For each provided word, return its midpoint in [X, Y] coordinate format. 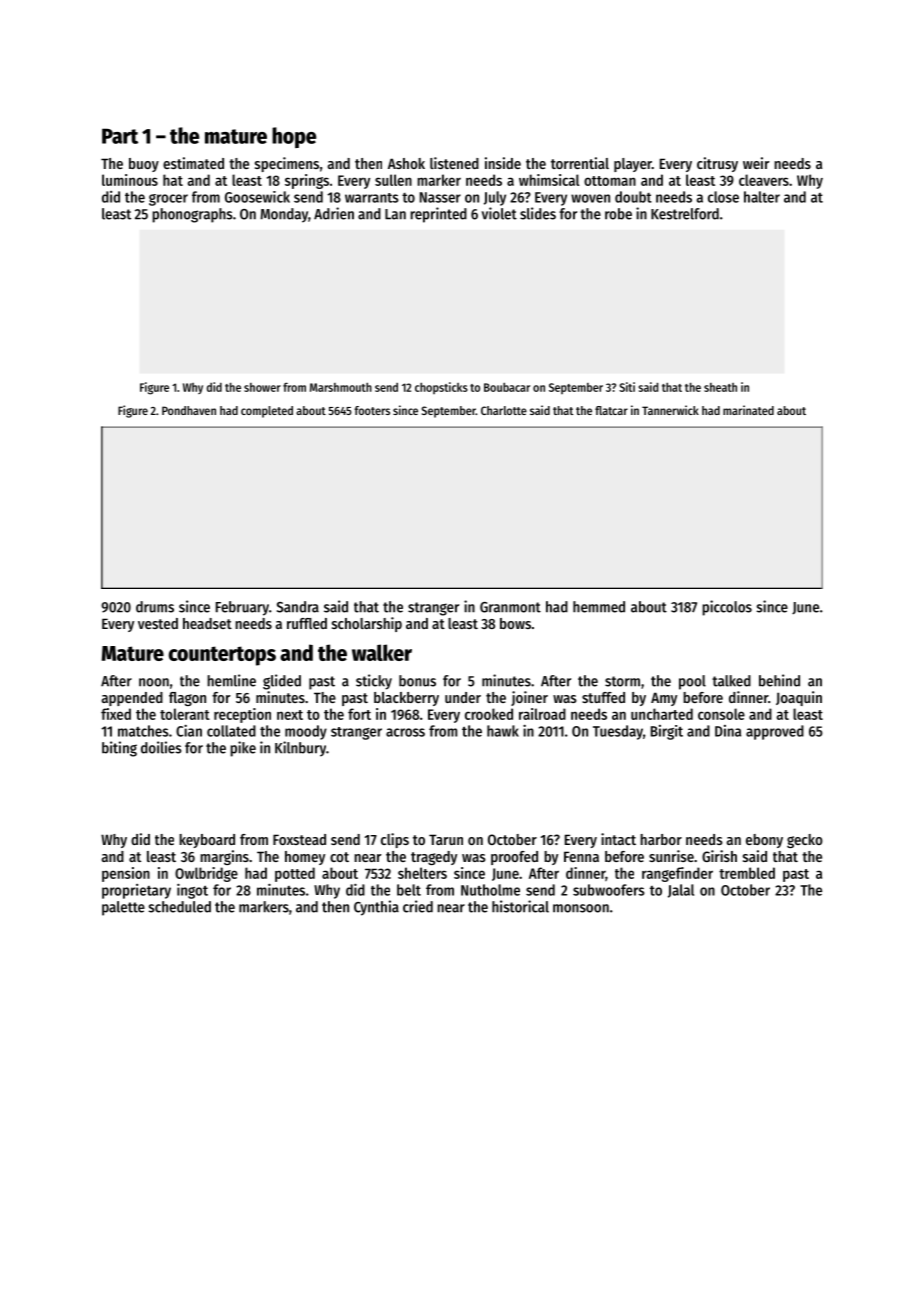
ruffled [307, 623]
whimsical [549, 180]
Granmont [510, 607]
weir [756, 163]
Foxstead [299, 839]
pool [692, 682]
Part [120, 136]
